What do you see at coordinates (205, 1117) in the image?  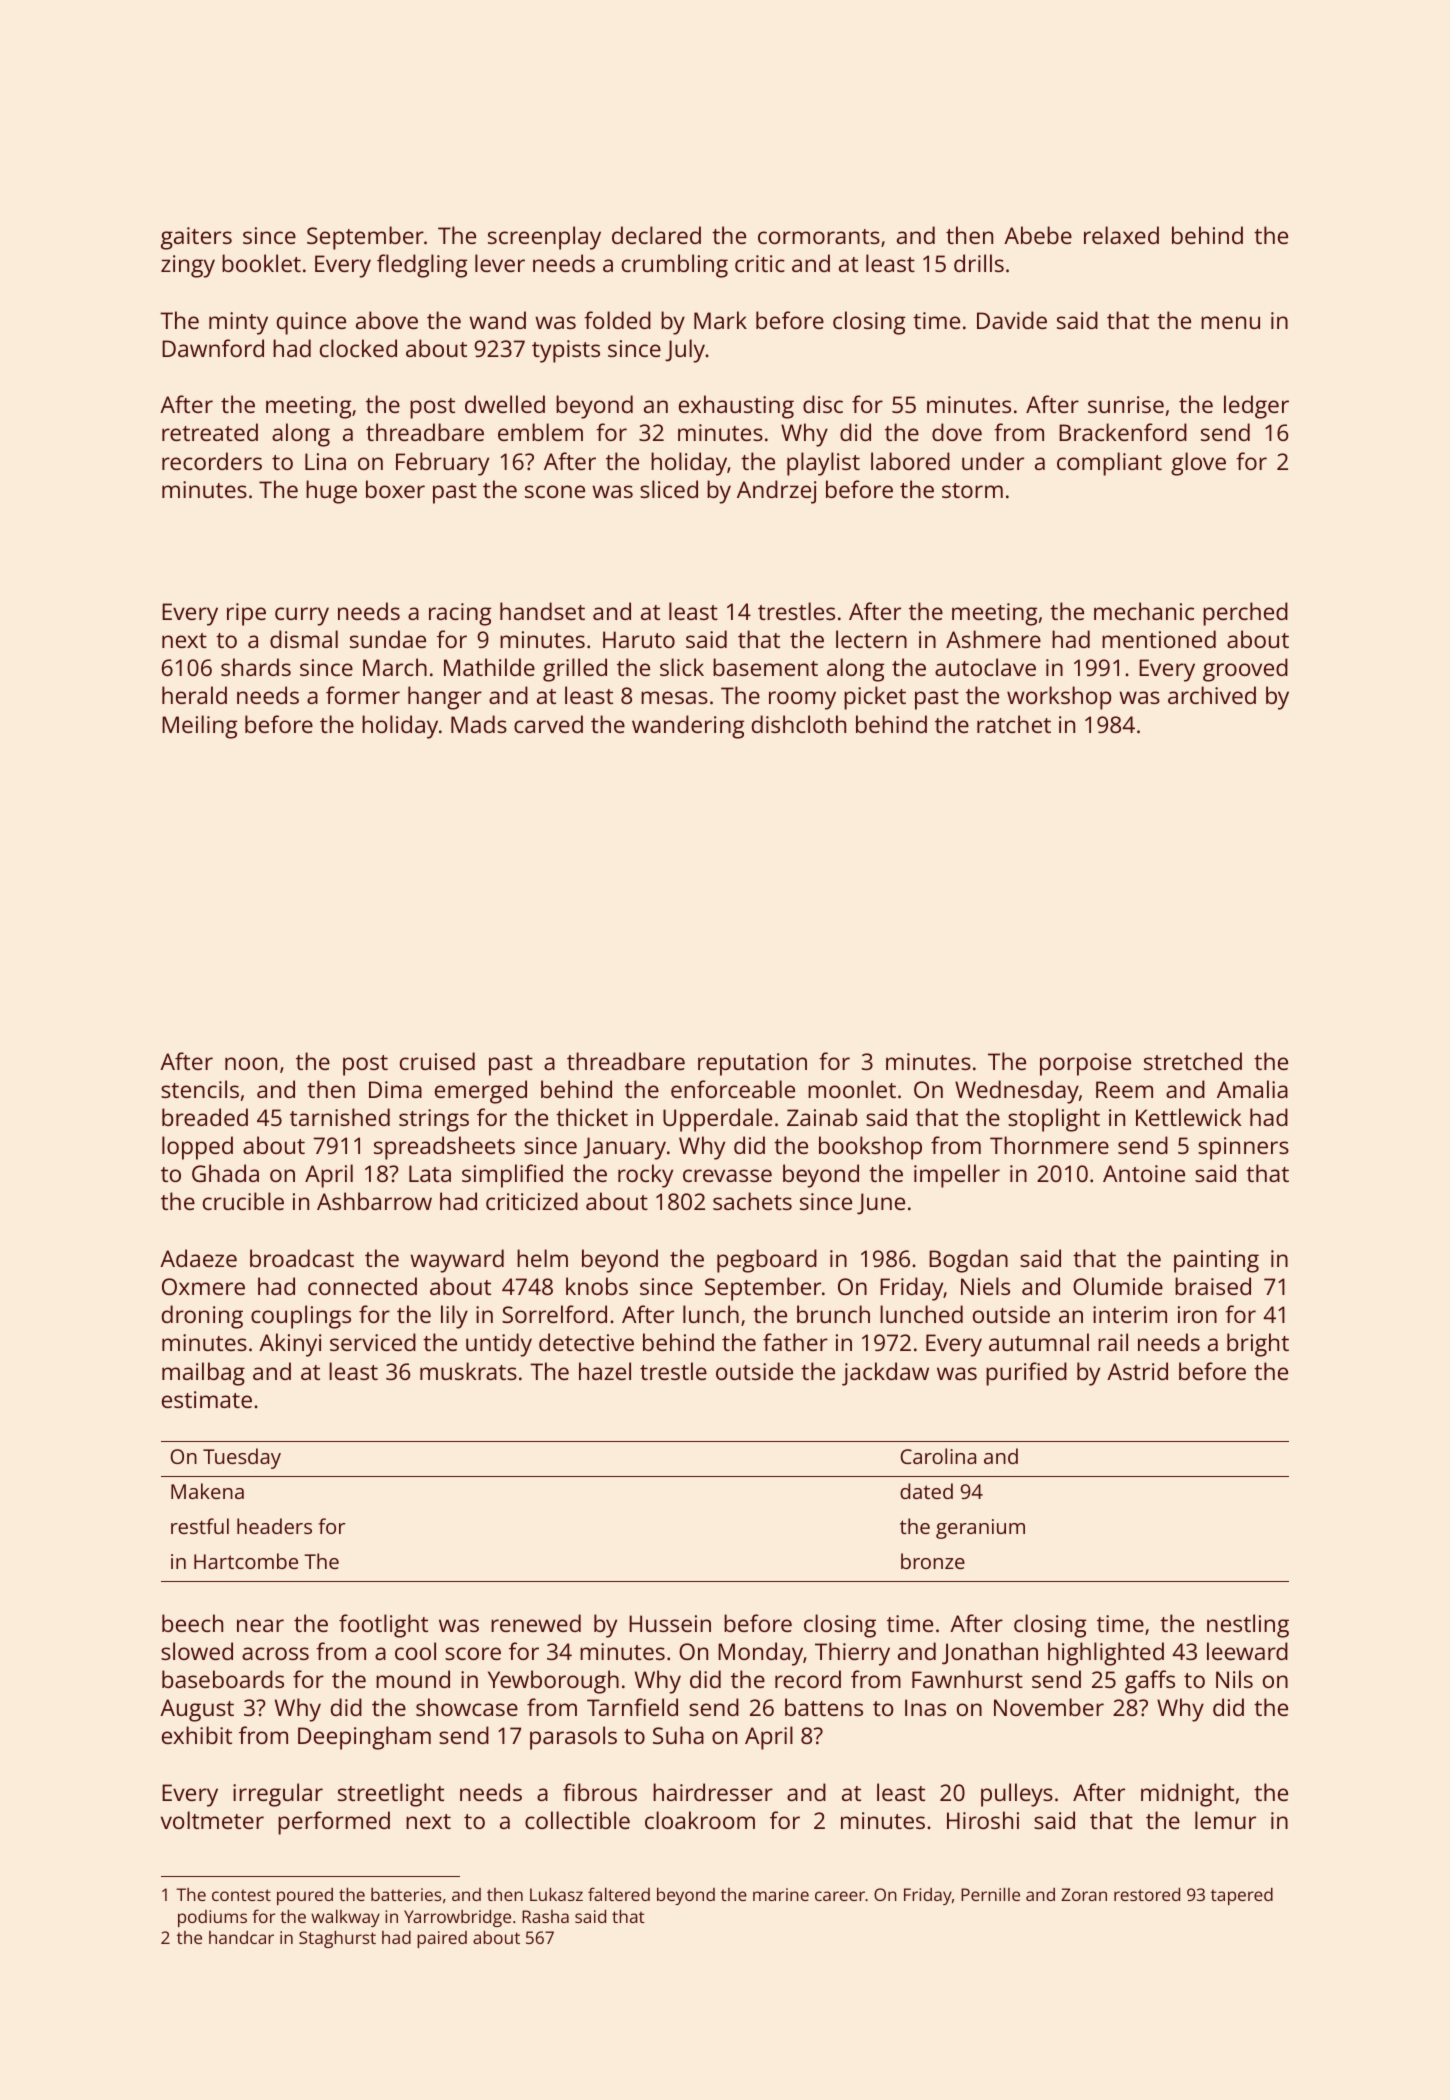 I see `breaded` at bounding box center [205, 1117].
